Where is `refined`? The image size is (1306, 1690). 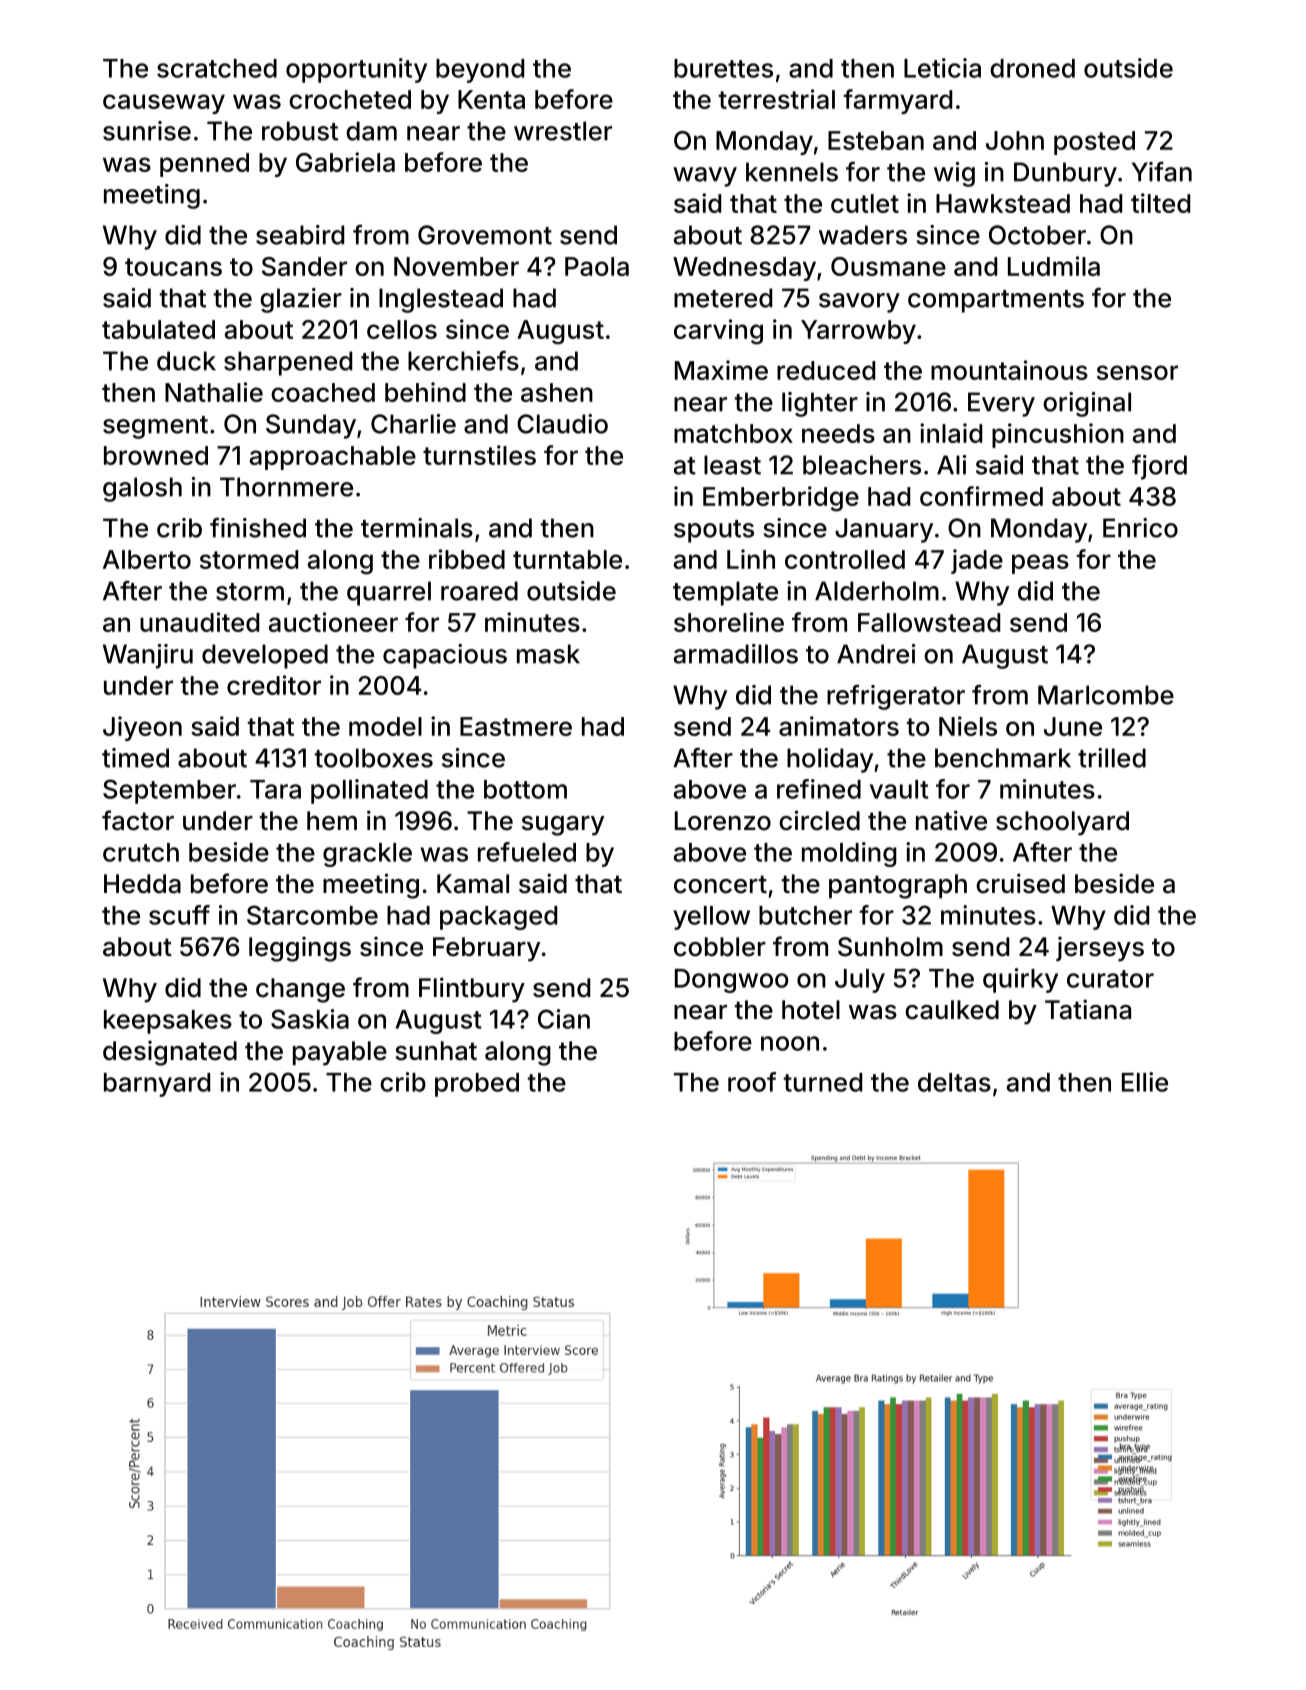 refined is located at coordinates (819, 789).
